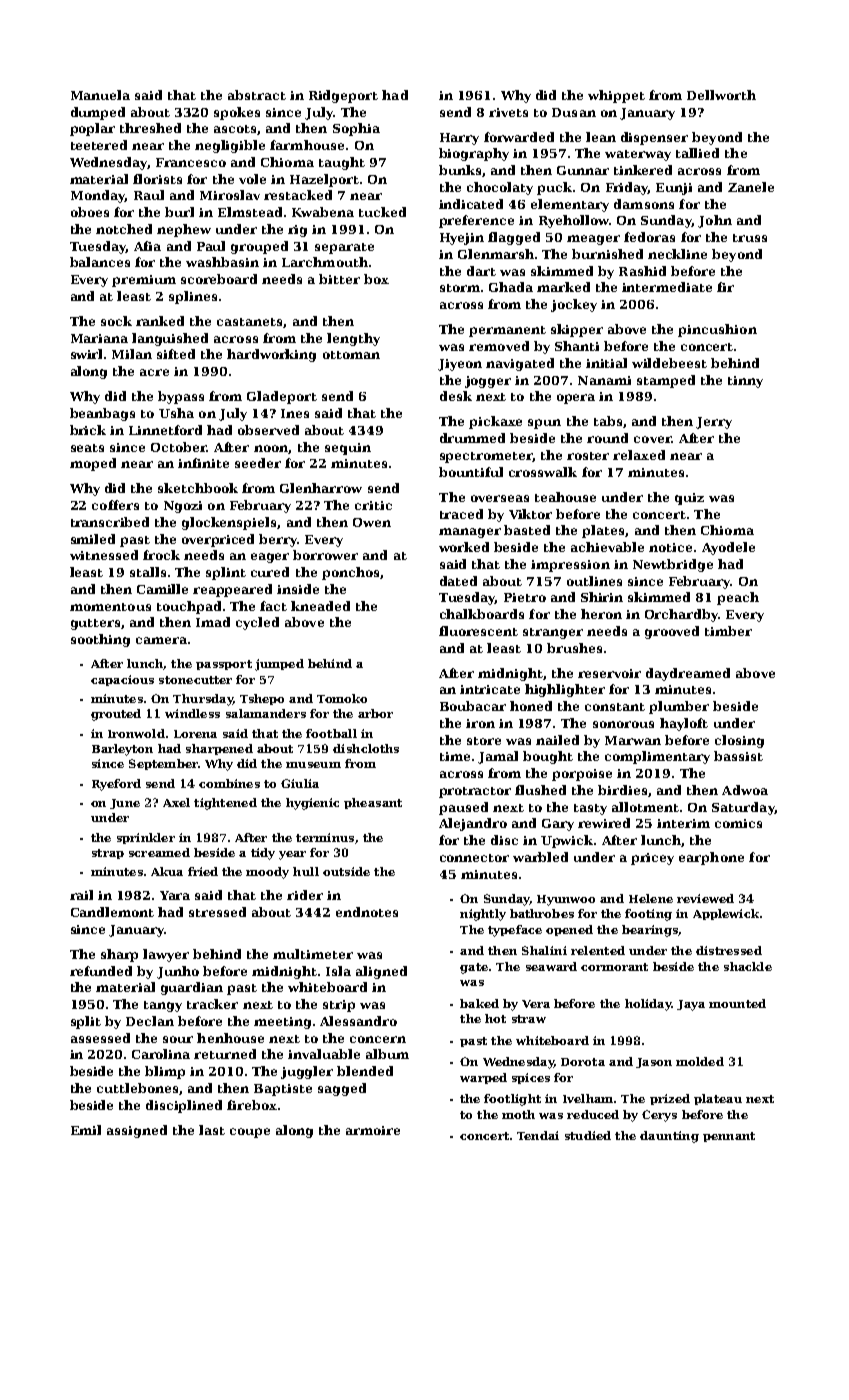 The height and width of the screenshot is (1400, 849). Describe the element at coordinates (667, 287) in the screenshot. I see `intermediate` at that location.
